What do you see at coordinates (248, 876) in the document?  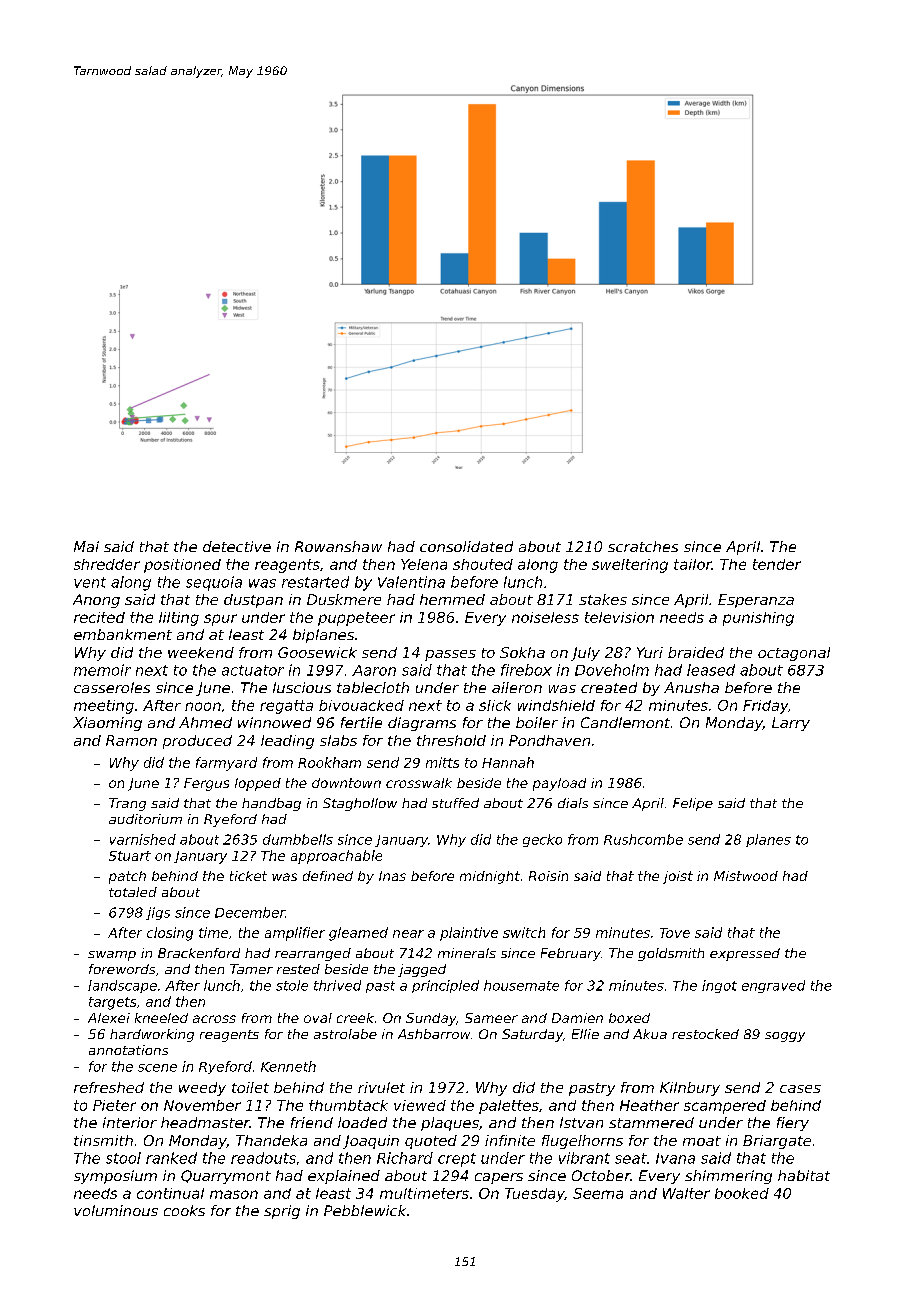 I see `ticket` at bounding box center [248, 876].
